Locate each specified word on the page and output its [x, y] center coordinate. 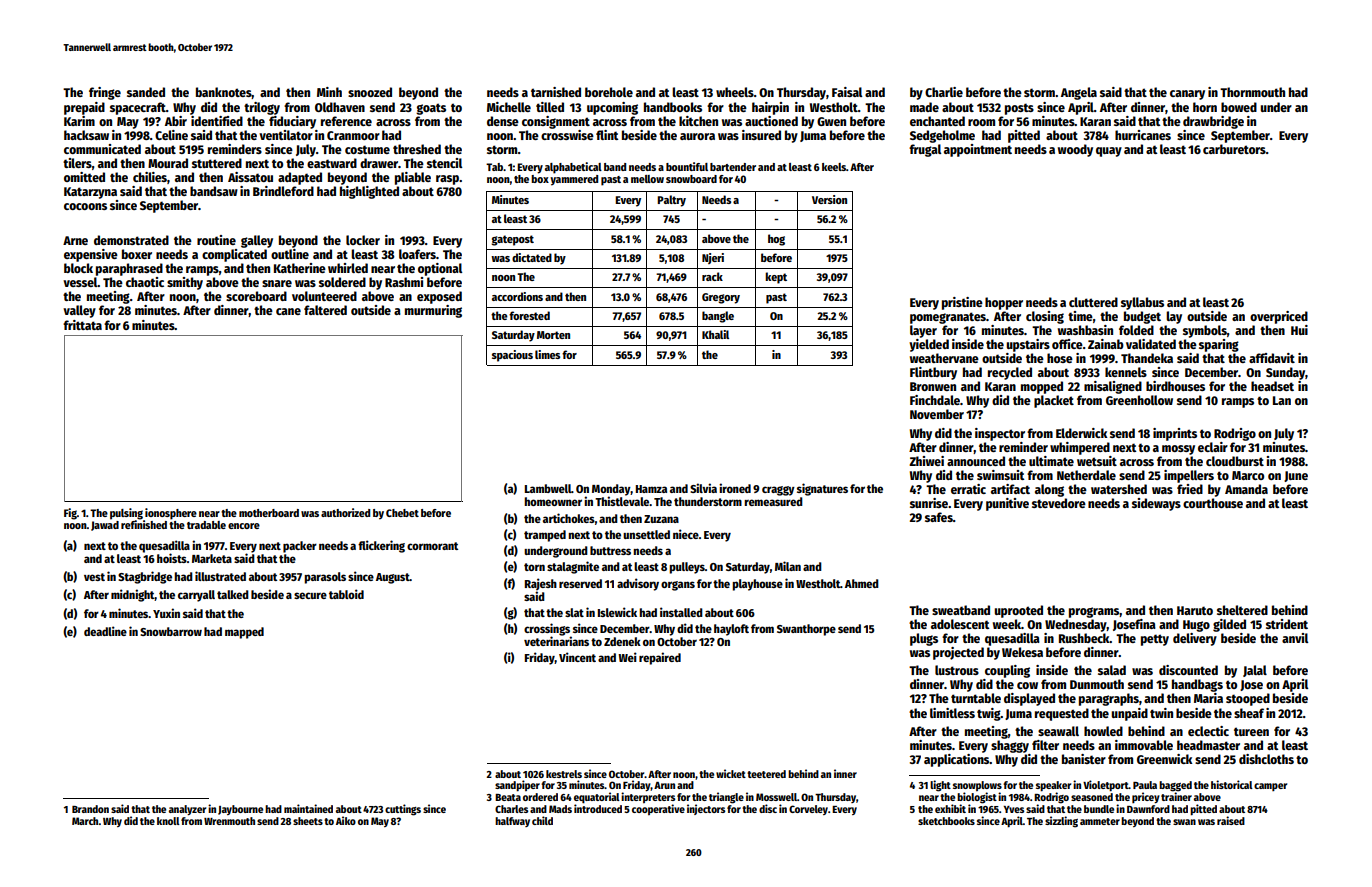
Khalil [715, 334]
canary [1187, 95]
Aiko [346, 820]
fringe [105, 93]
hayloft [731, 630]
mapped [244, 633]
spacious [512, 356]
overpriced [1279, 317]
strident [1287, 624]
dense [503, 121]
